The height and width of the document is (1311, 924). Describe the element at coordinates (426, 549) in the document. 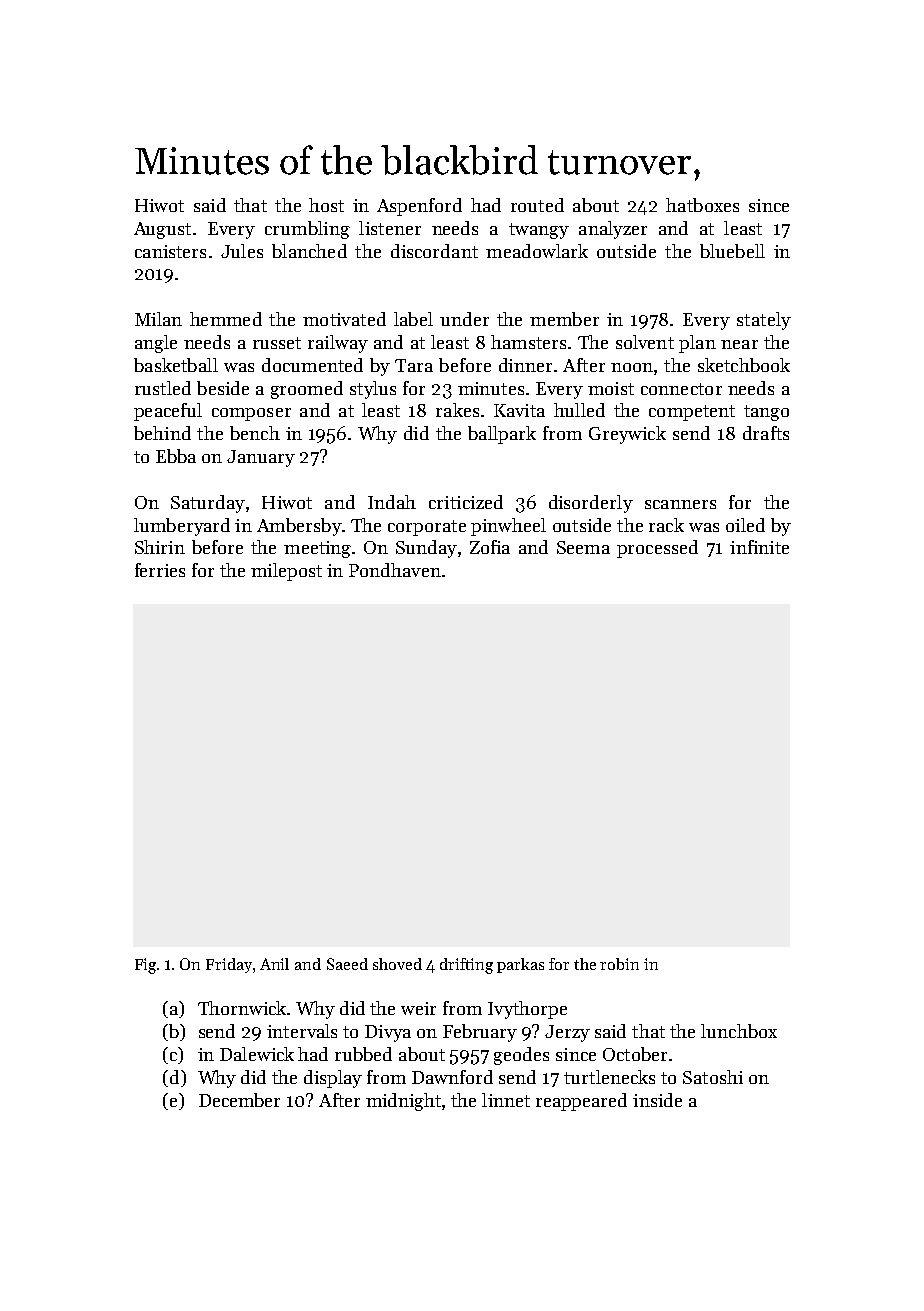

I see `Sunday` at that location.
